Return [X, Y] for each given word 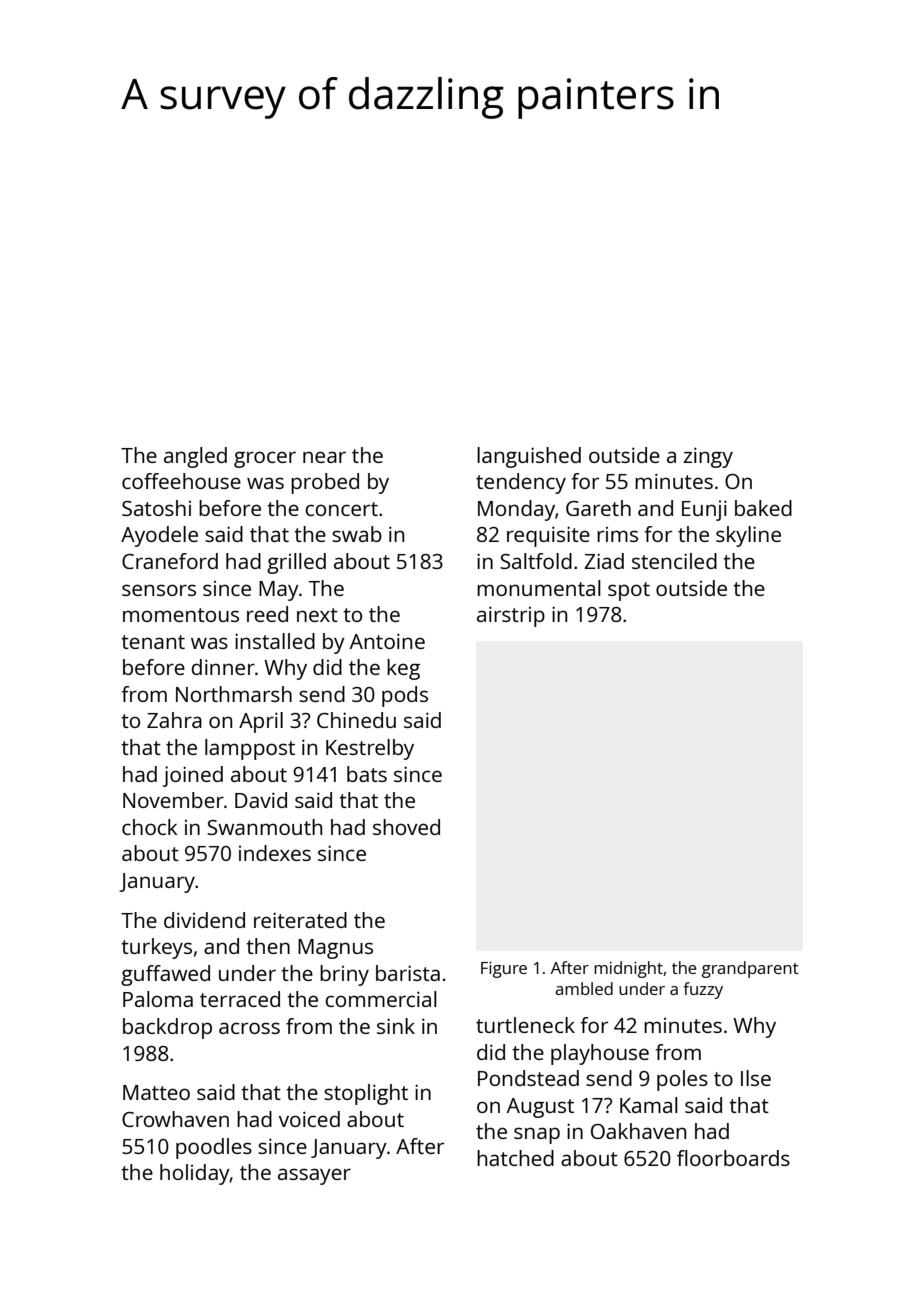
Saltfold [536, 561]
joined [193, 776]
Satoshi [156, 508]
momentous [181, 615]
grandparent [750, 969]
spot [629, 591]
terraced [240, 999]
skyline [748, 536]
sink [396, 1026]
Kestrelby [370, 749]
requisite [548, 536]
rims [617, 534]
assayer [314, 1176]
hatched [515, 1158]
